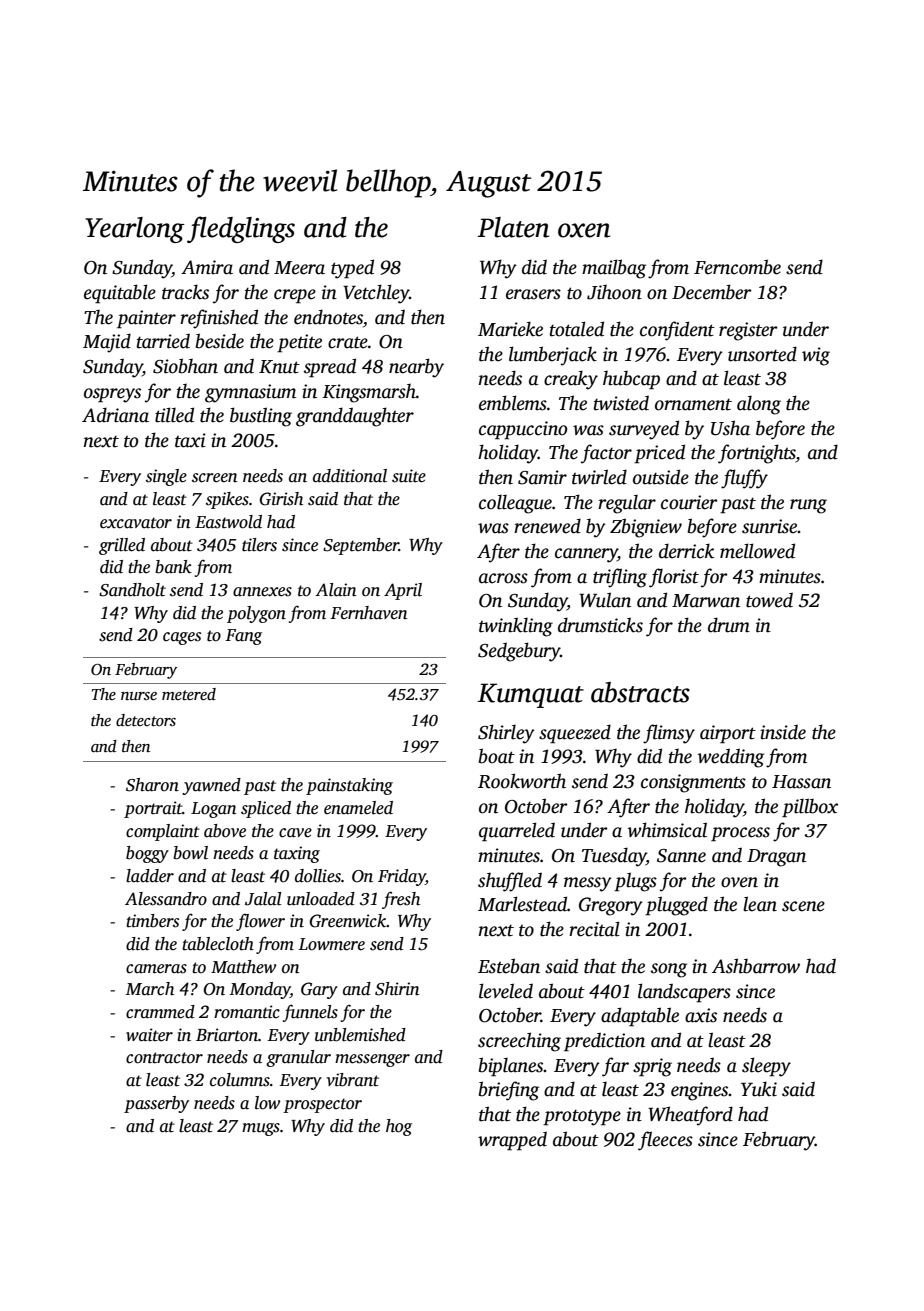  What do you see at coordinates (517, 832) in the screenshot?
I see `quarreled` at bounding box center [517, 832].
